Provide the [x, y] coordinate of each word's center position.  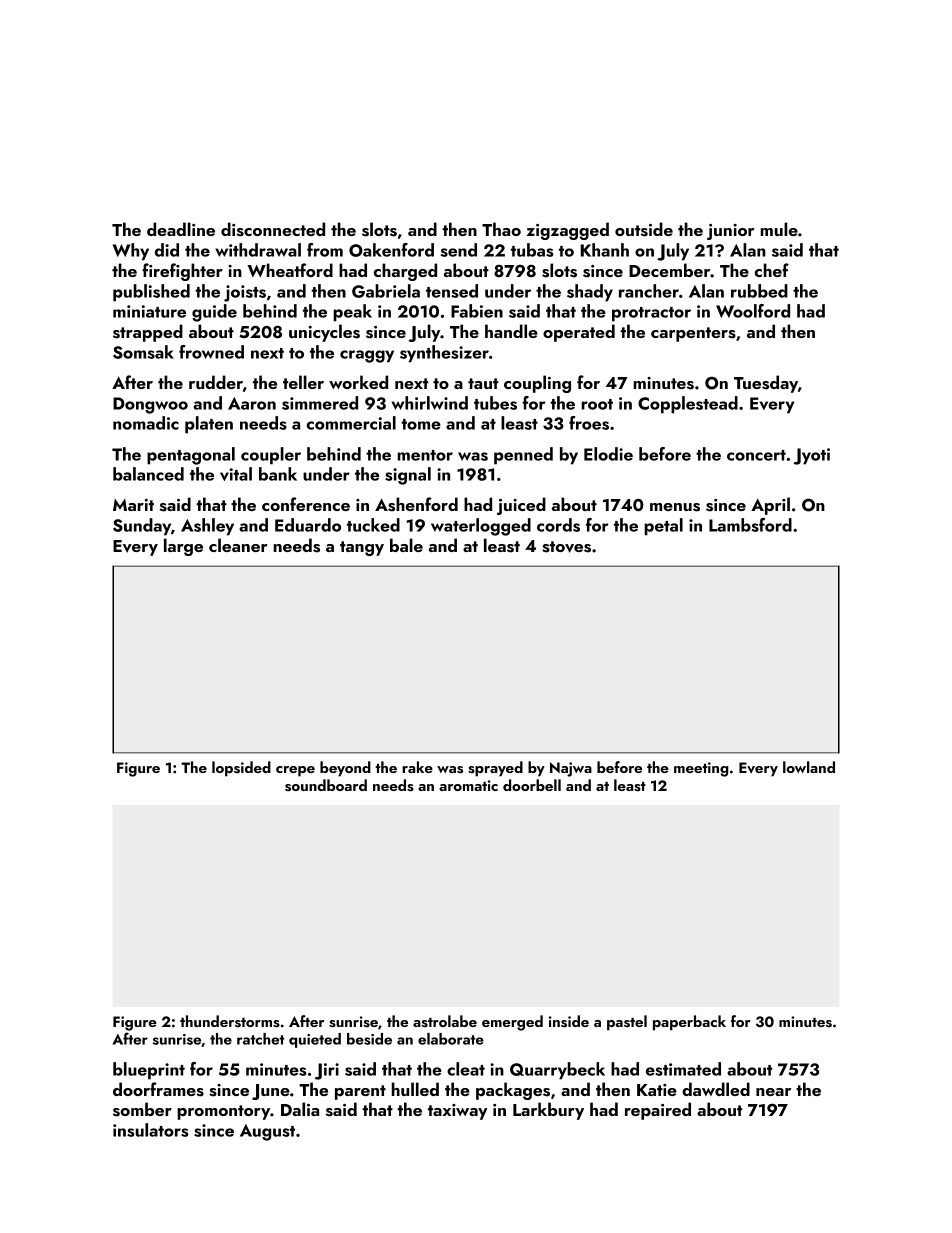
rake [417, 767]
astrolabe [445, 1021]
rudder [216, 382]
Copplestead [688, 405]
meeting [701, 769]
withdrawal [258, 250]
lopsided [241, 769]
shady [590, 293]
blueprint [149, 1071]
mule [779, 229]
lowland [809, 767]
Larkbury [548, 1111]
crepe [295, 771]
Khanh [605, 250]
